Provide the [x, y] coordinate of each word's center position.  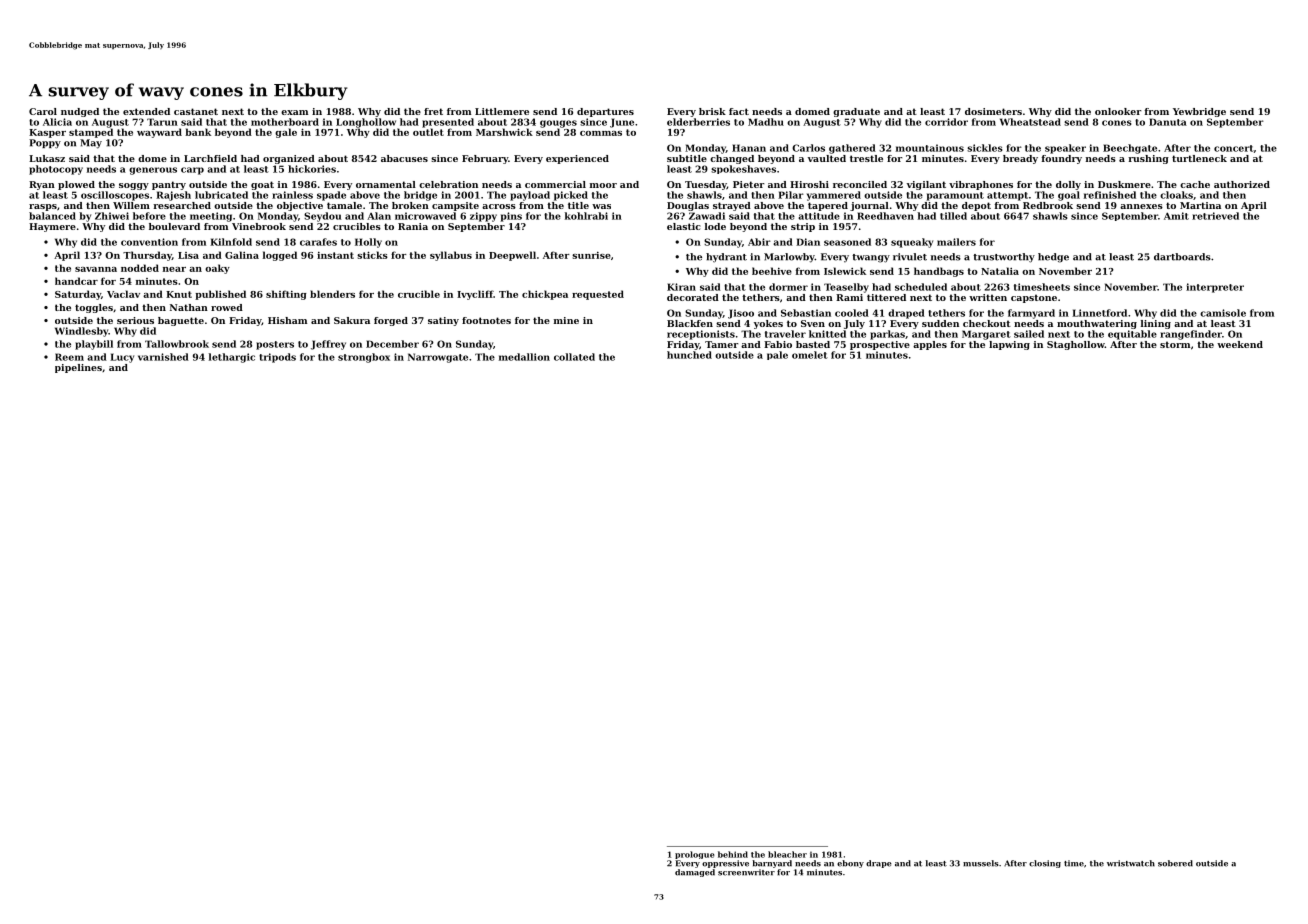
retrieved [1215, 216]
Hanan [749, 148]
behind [733, 854]
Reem [69, 357]
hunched [689, 355]
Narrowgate [438, 358]
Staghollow [1076, 345]
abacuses [404, 158]
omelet [810, 355]
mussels [980, 863]
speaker [1065, 149]
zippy [483, 217]
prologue [694, 855]
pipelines [78, 368]
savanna [96, 269]
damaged [695, 873]
